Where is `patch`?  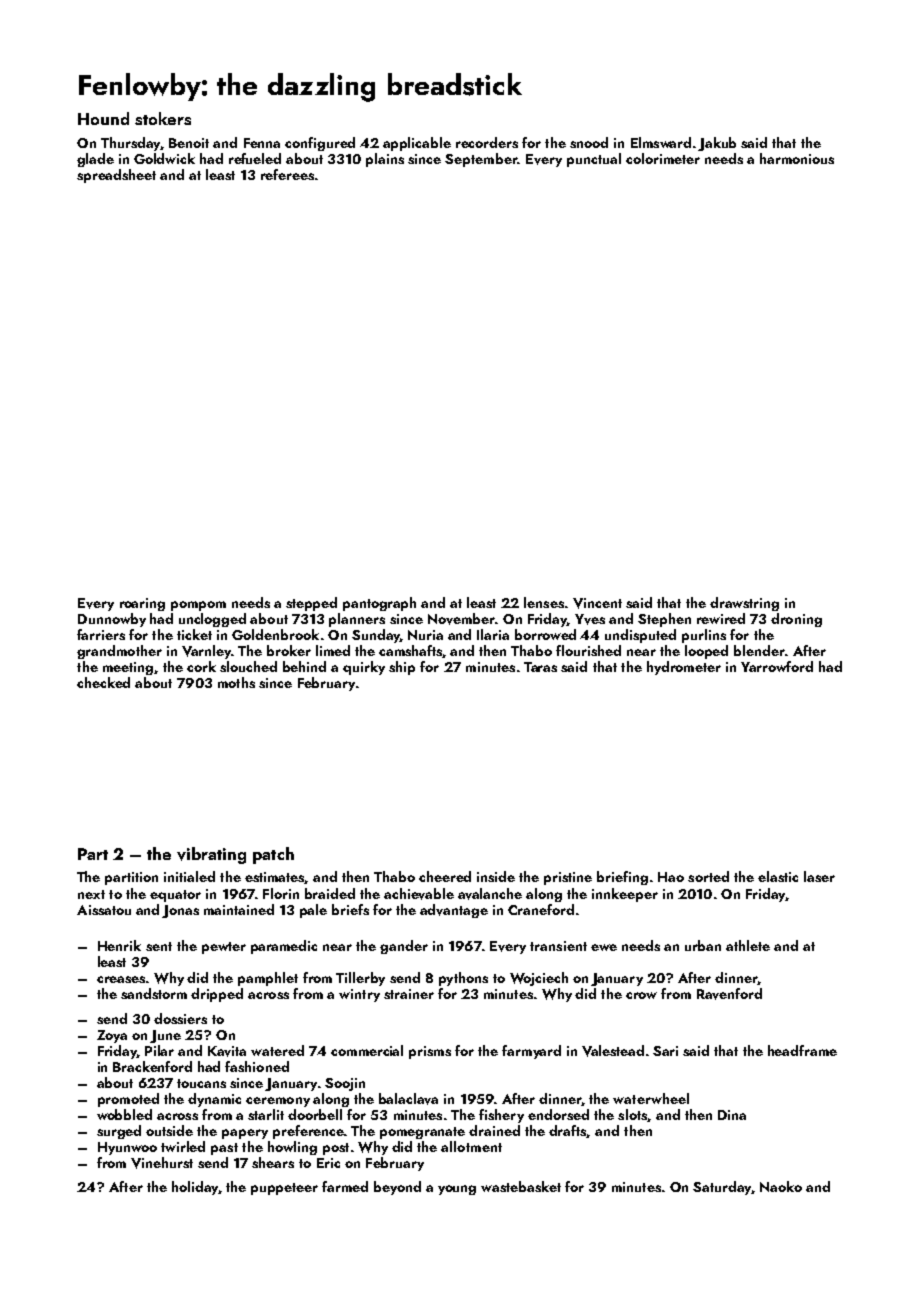
patch is located at coordinates (273, 855).
